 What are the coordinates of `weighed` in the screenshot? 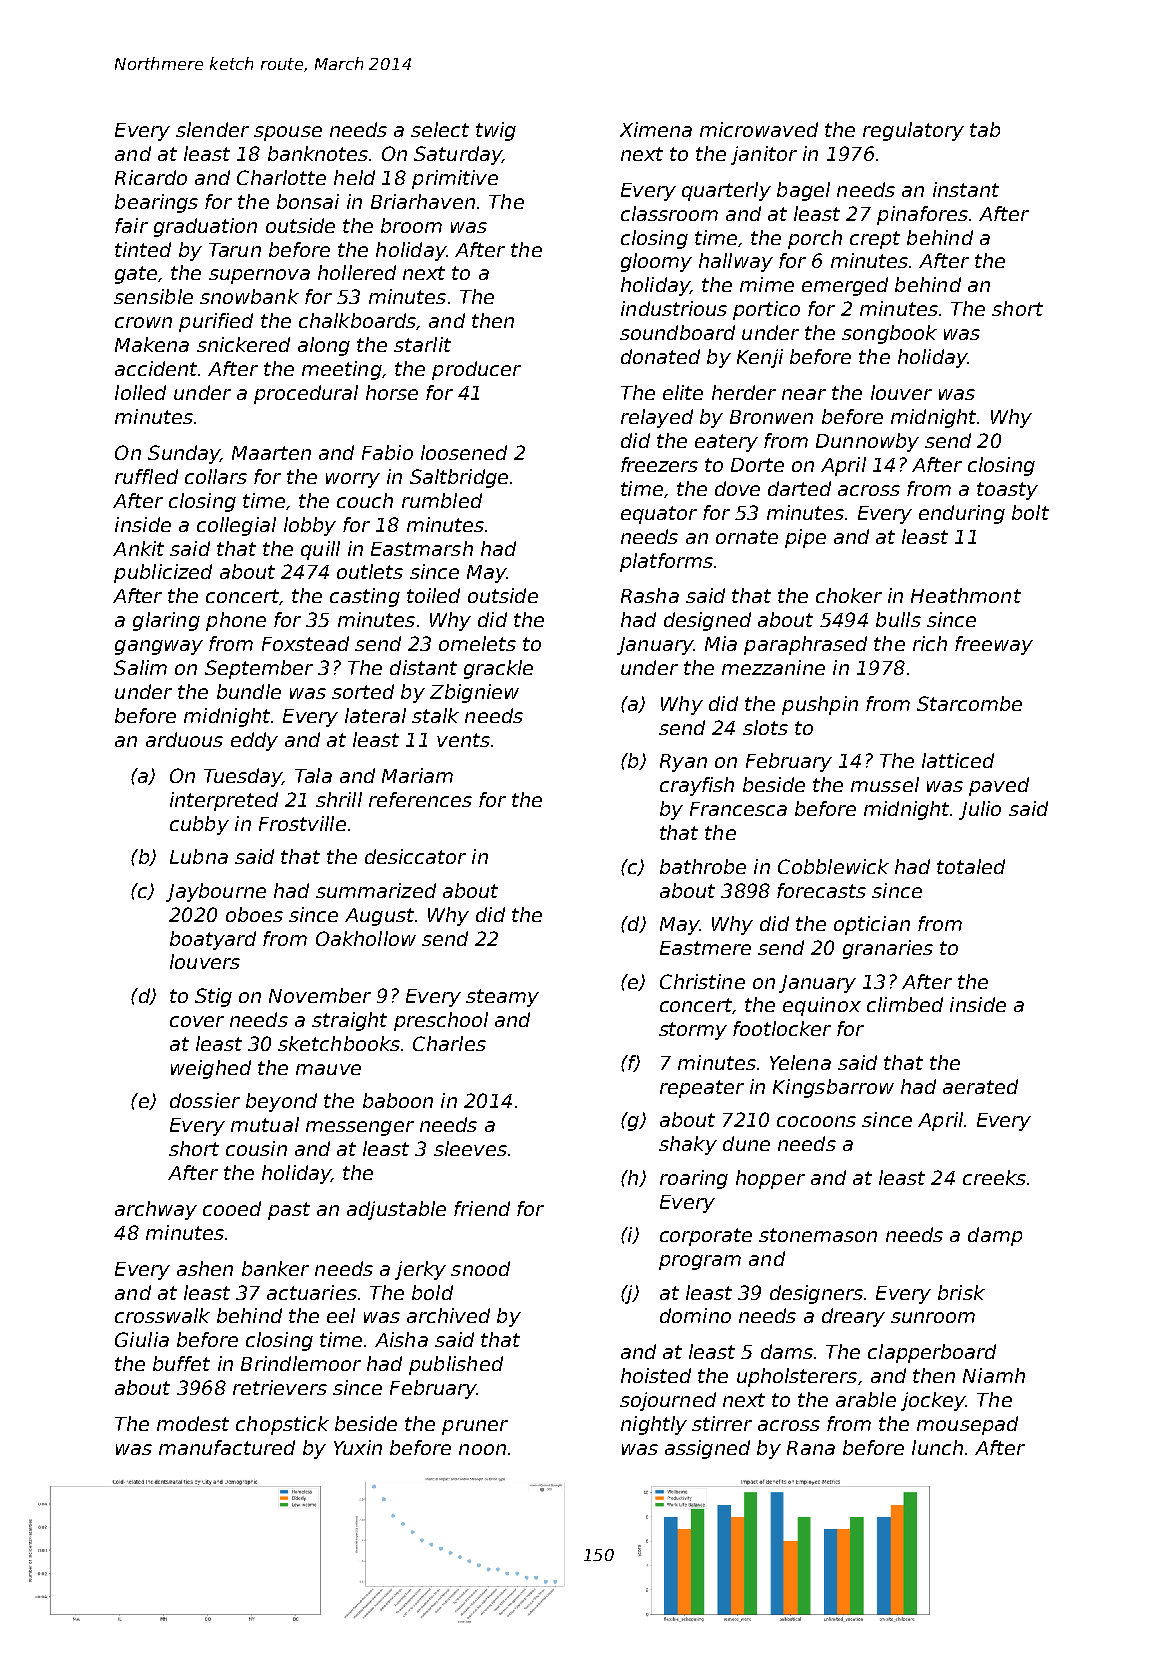 It's located at (211, 1069).
